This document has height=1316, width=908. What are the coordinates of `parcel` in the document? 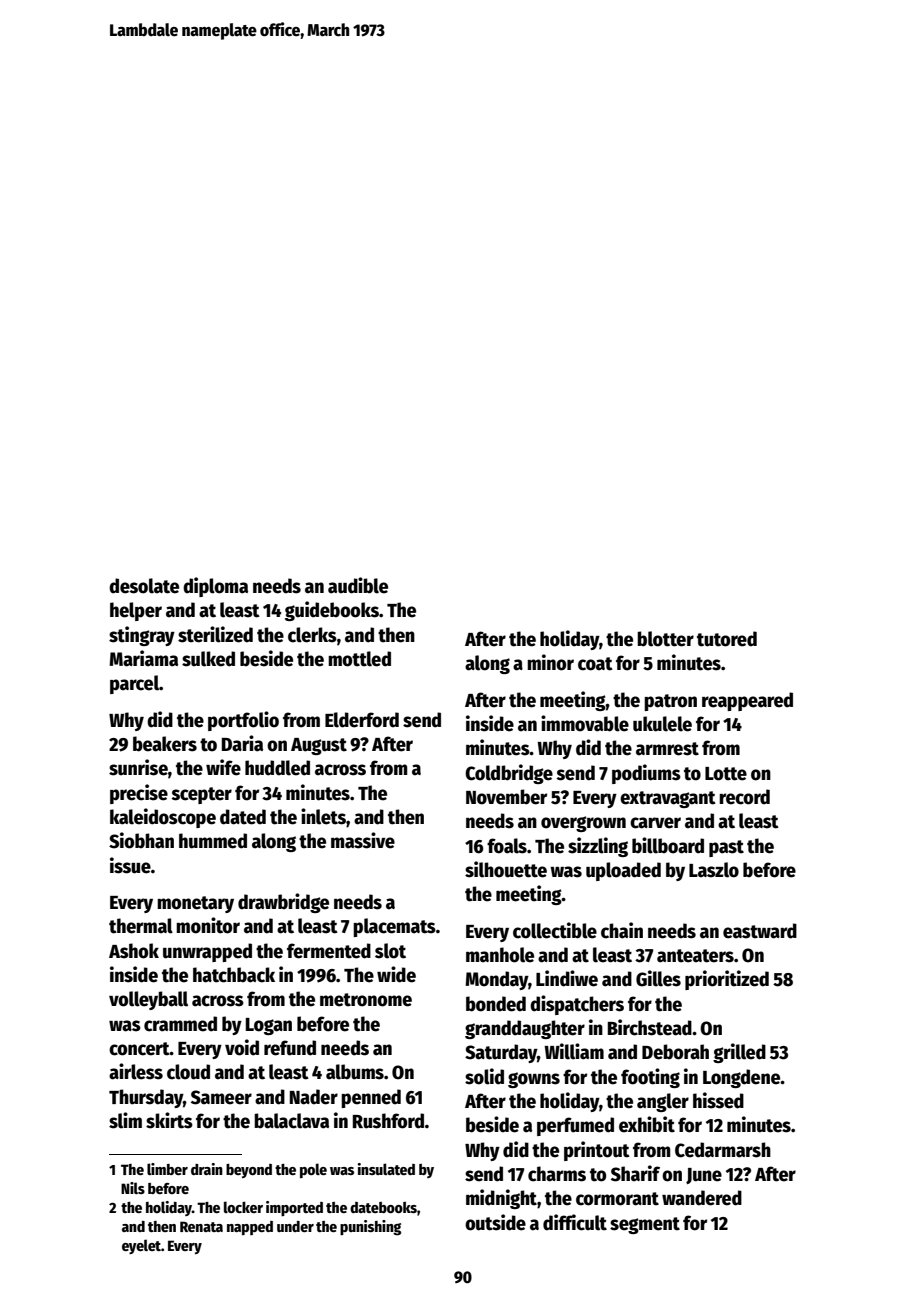 It's located at (134, 684).
